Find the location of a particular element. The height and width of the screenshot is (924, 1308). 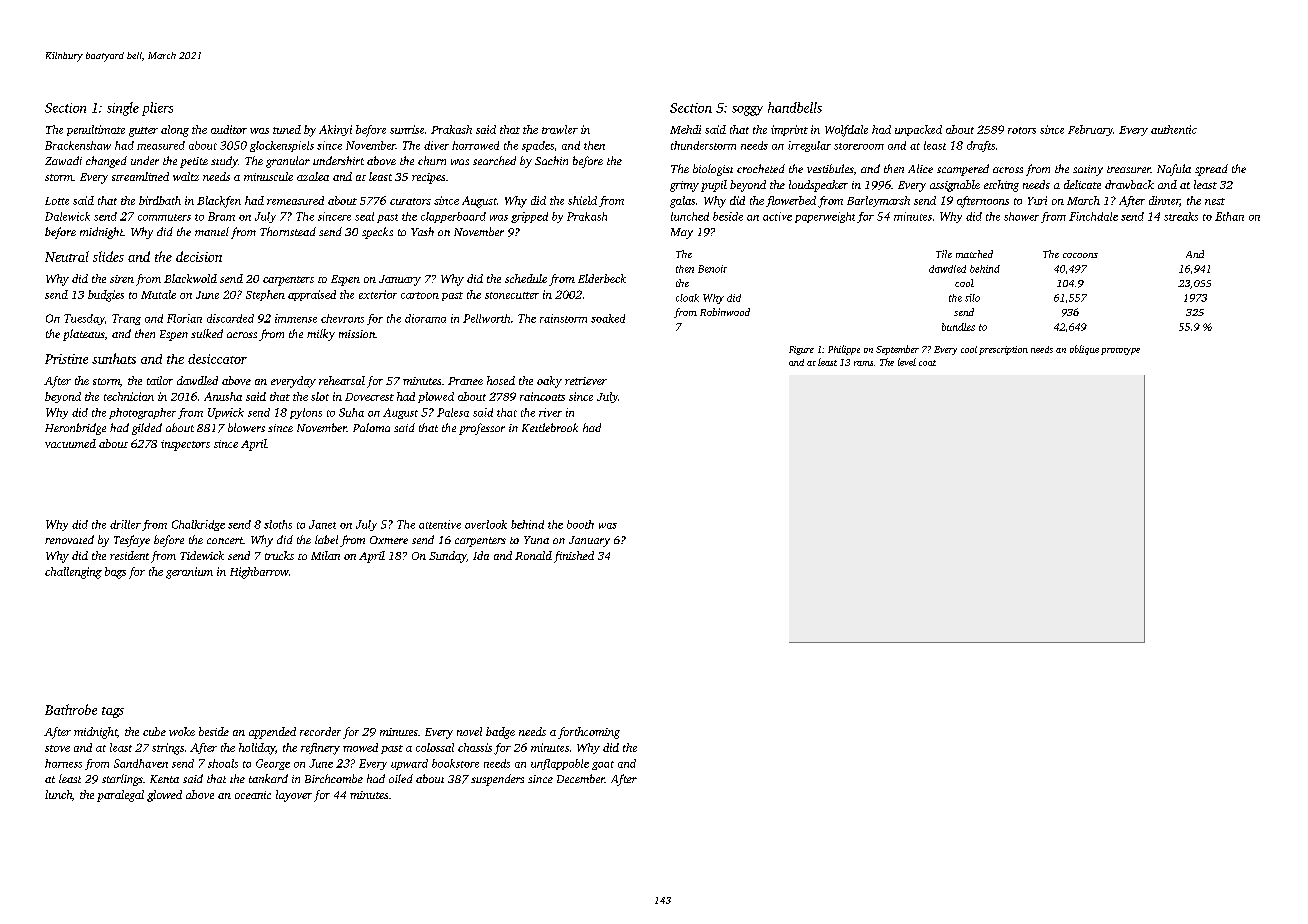

forthcoming is located at coordinates (589, 733).
